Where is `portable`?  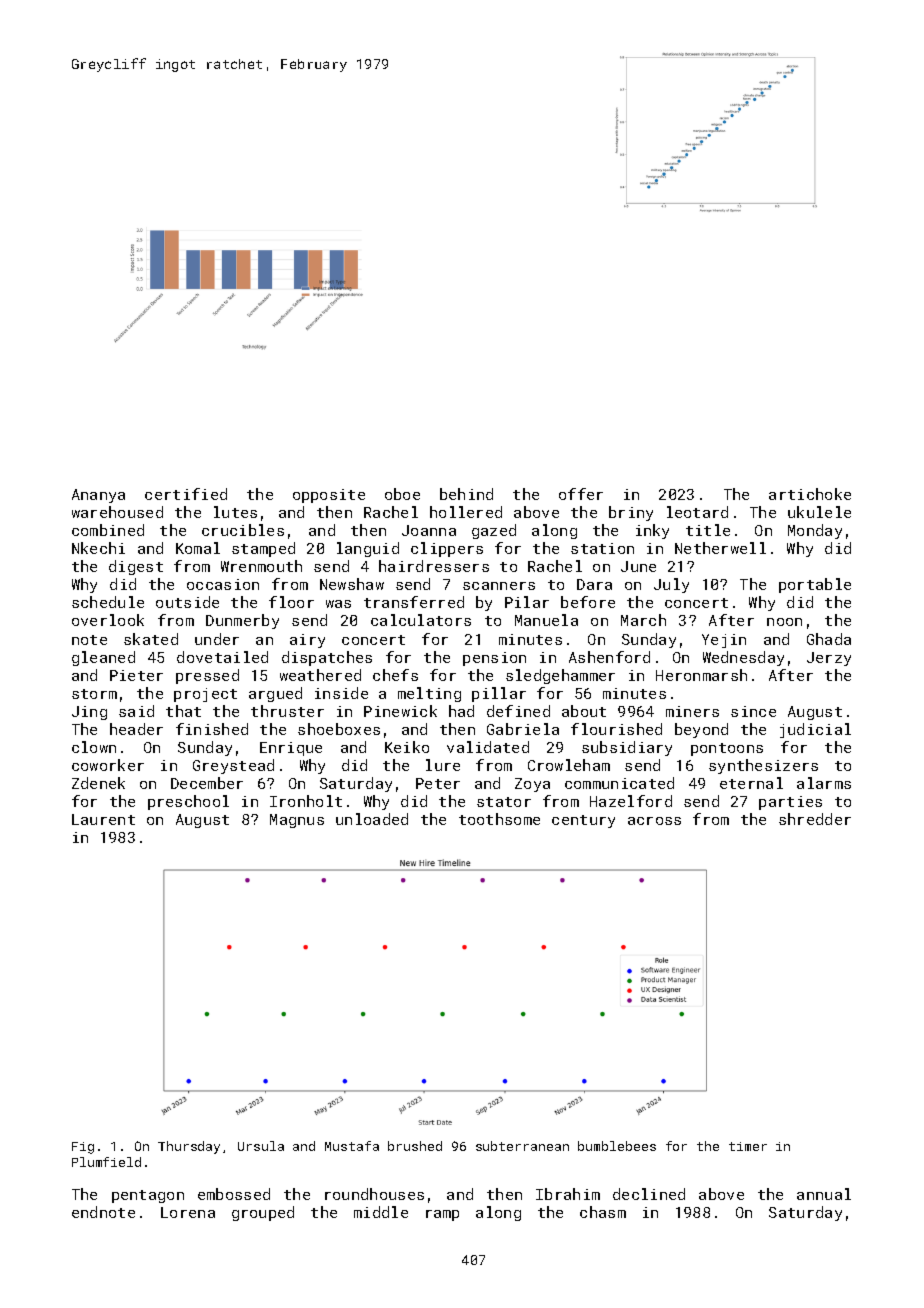
portable is located at coordinates (815, 585).
